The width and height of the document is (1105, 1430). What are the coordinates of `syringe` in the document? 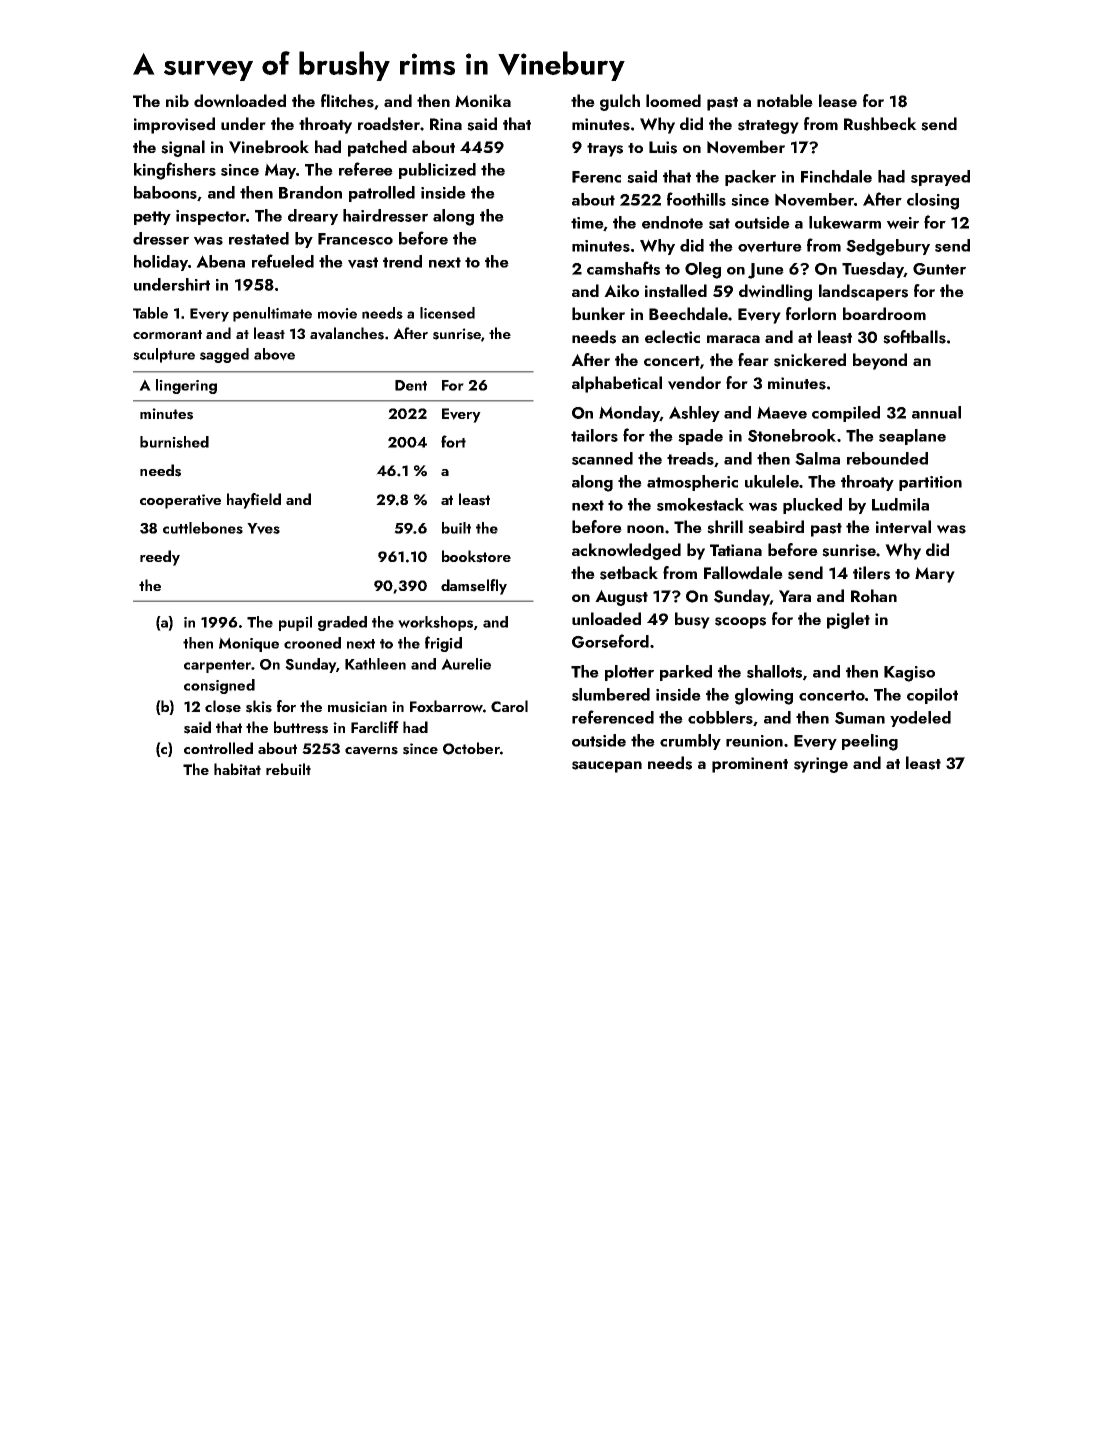 It's located at (821, 765).
